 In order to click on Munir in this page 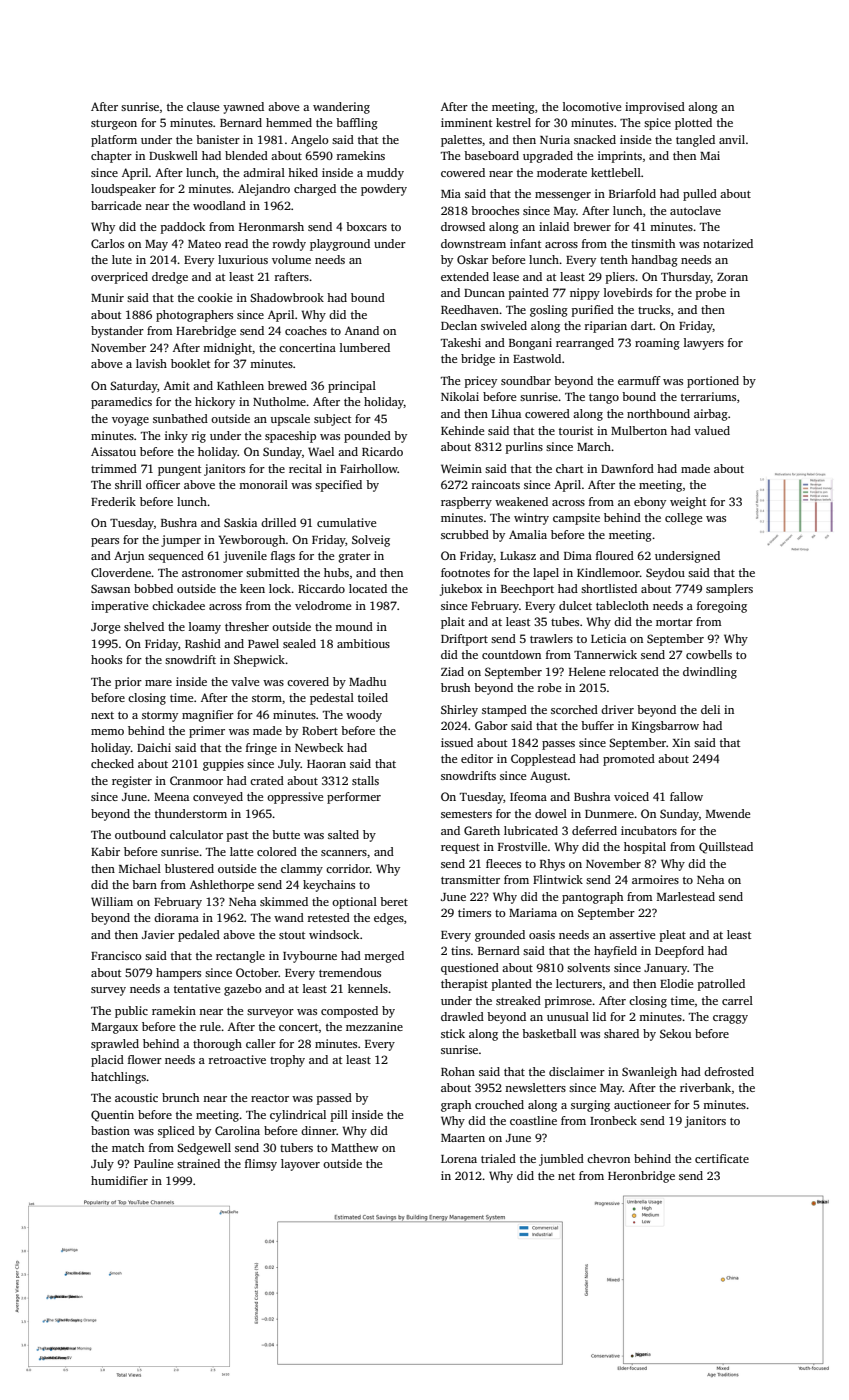, I will do `click(107, 297)`.
